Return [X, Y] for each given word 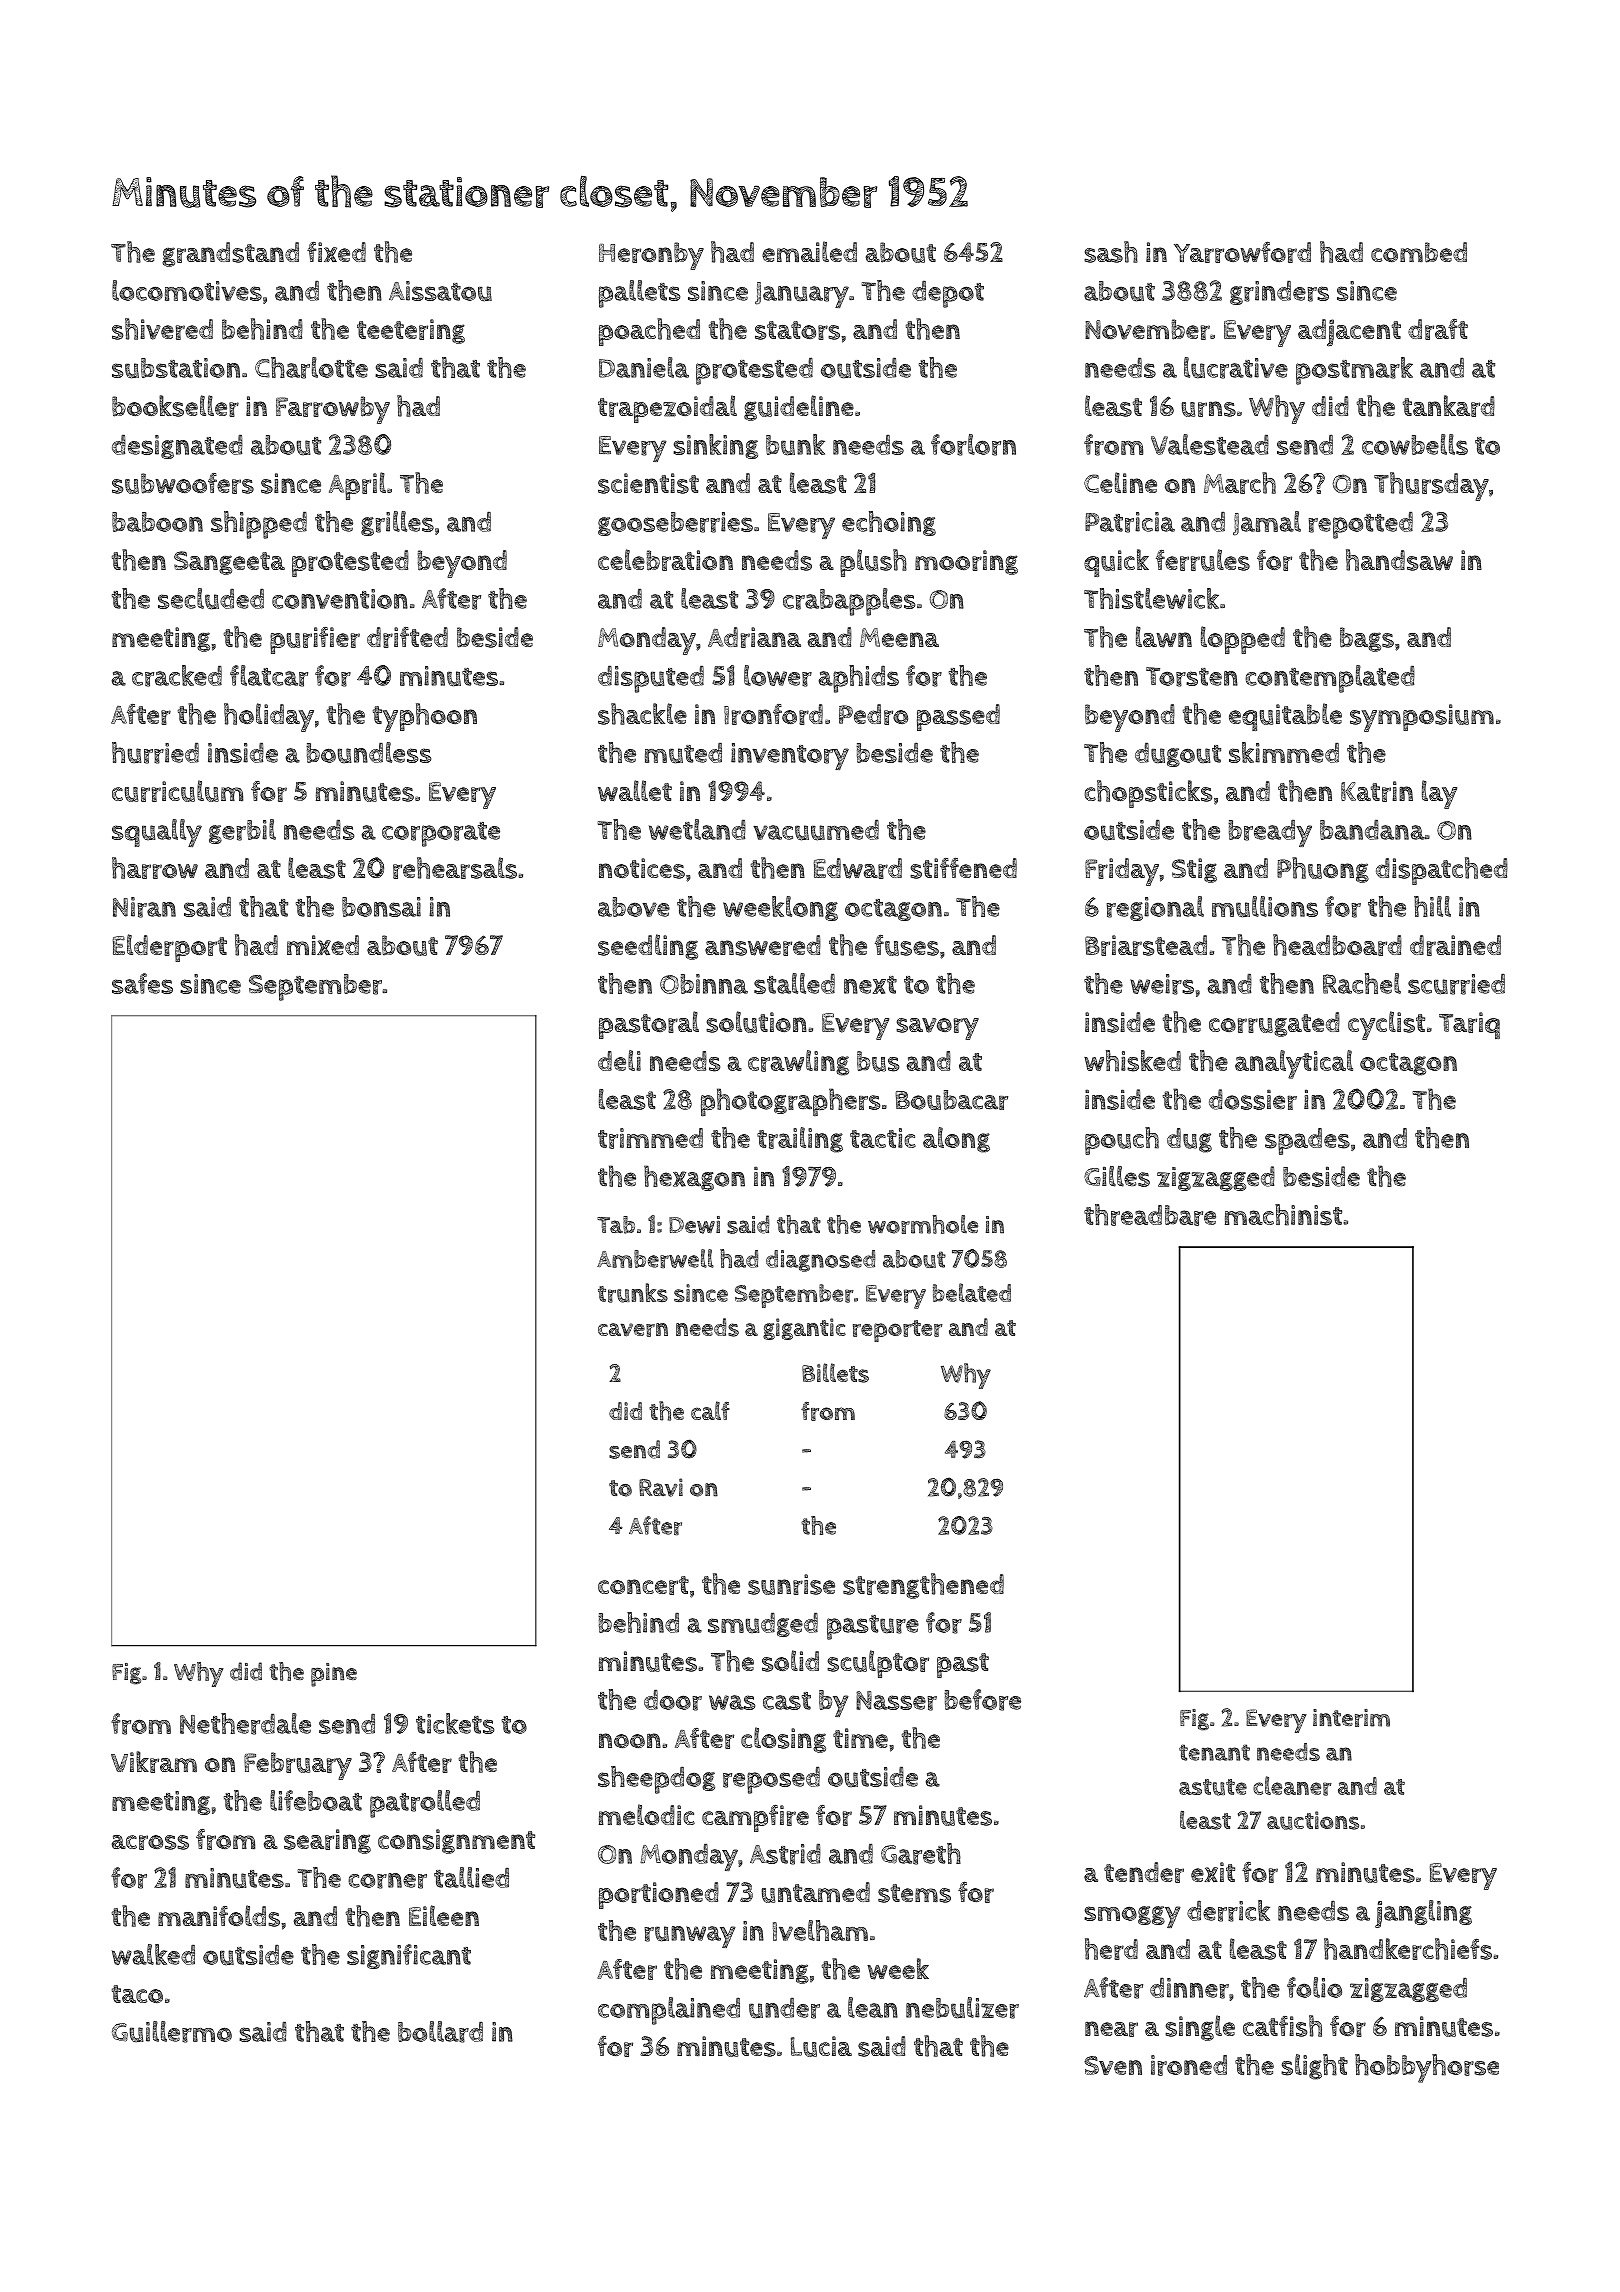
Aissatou [440, 291]
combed [1419, 252]
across [150, 1842]
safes [142, 983]
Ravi [661, 1487]
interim [1351, 1718]
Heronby [651, 256]
